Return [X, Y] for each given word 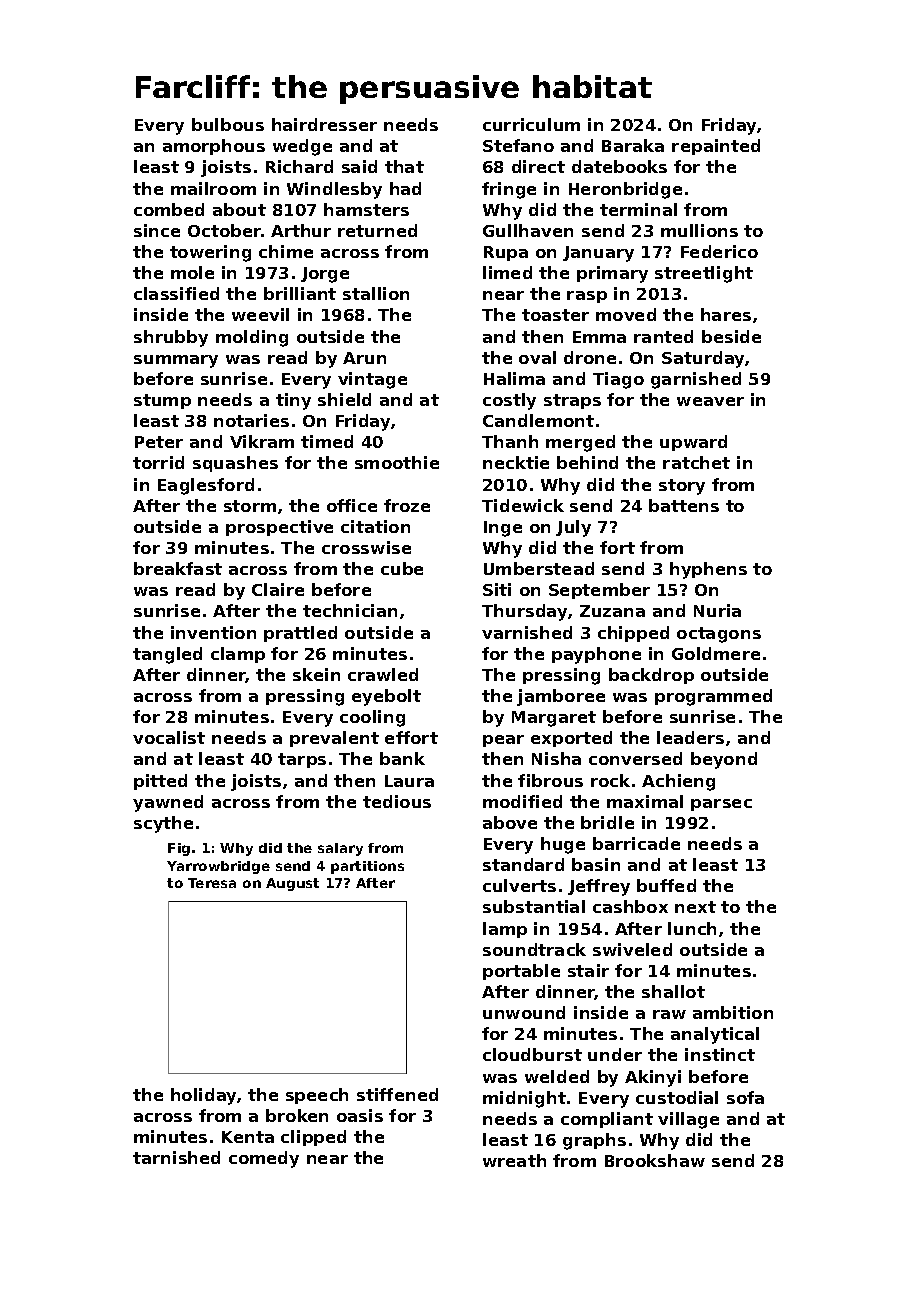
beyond [724, 760]
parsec [721, 805]
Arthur [301, 230]
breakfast [178, 568]
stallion [376, 293]
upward [693, 443]
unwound [524, 1012]
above [510, 822]
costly [509, 401]
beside [731, 336]
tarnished [176, 1157]
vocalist [169, 737]
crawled [383, 674]
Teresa [212, 883]
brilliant [300, 293]
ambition [733, 1012]
